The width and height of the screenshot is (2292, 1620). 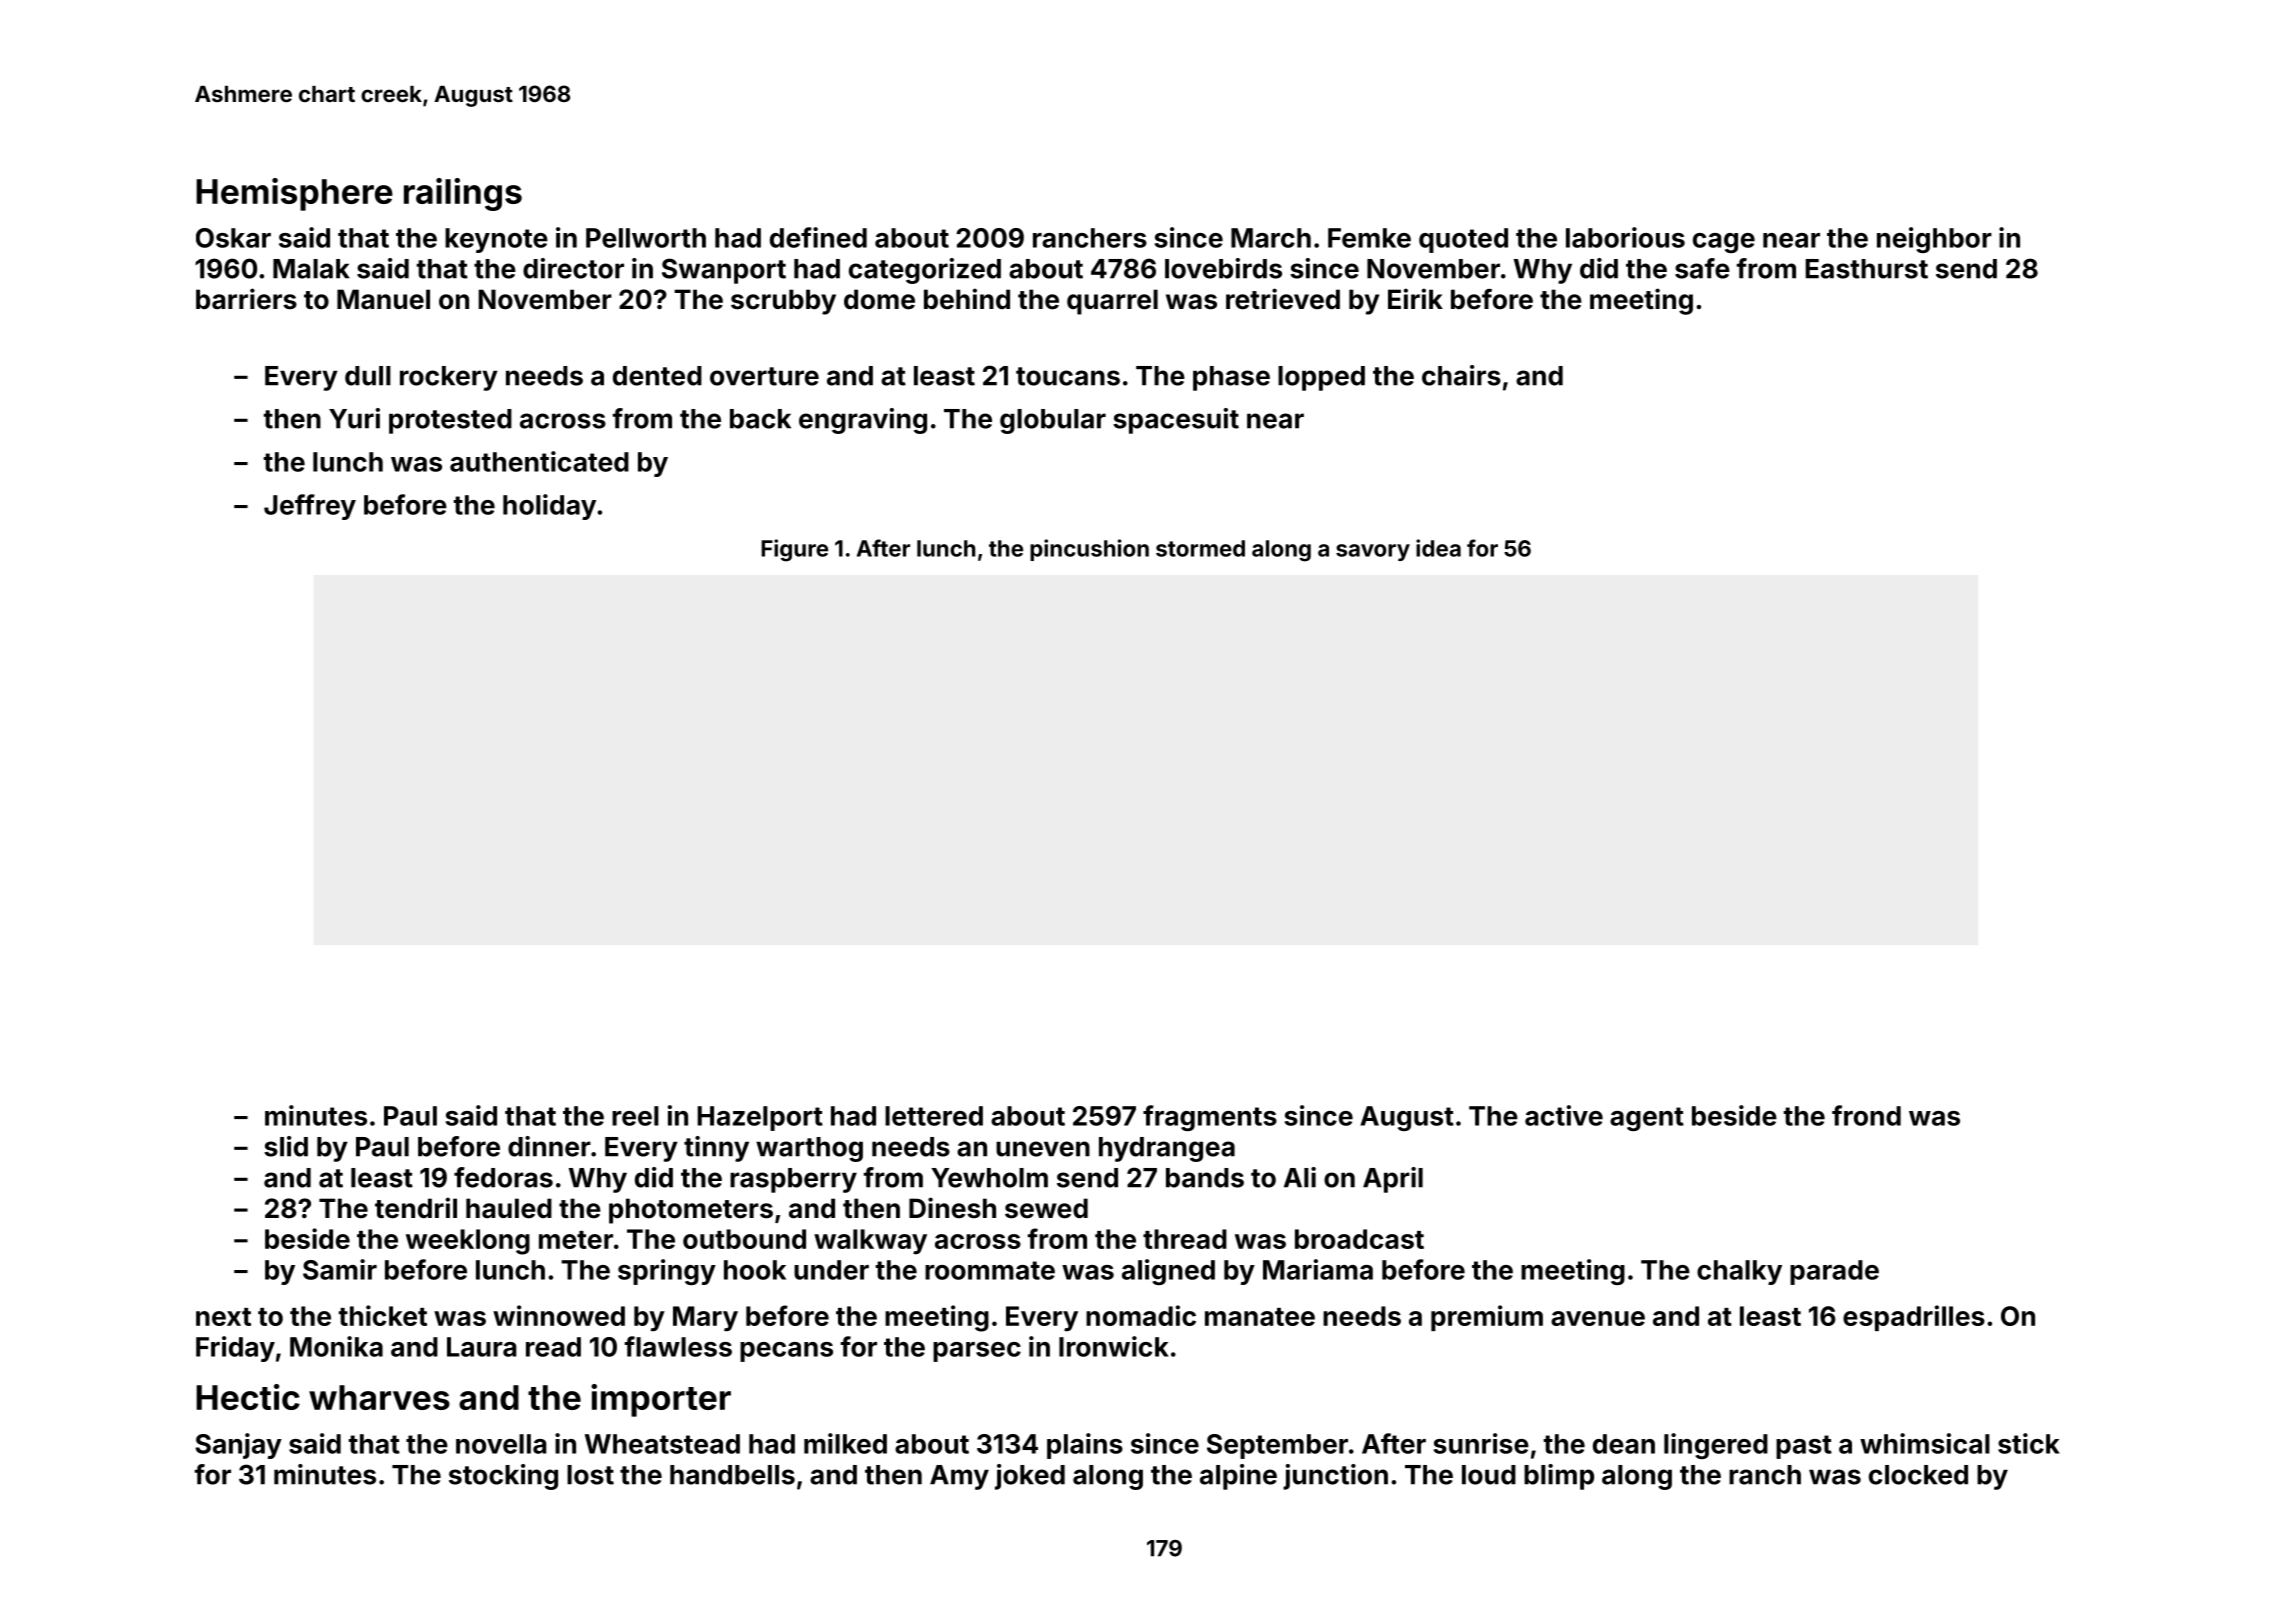 I want to click on Dinesh, so click(x=952, y=1208).
